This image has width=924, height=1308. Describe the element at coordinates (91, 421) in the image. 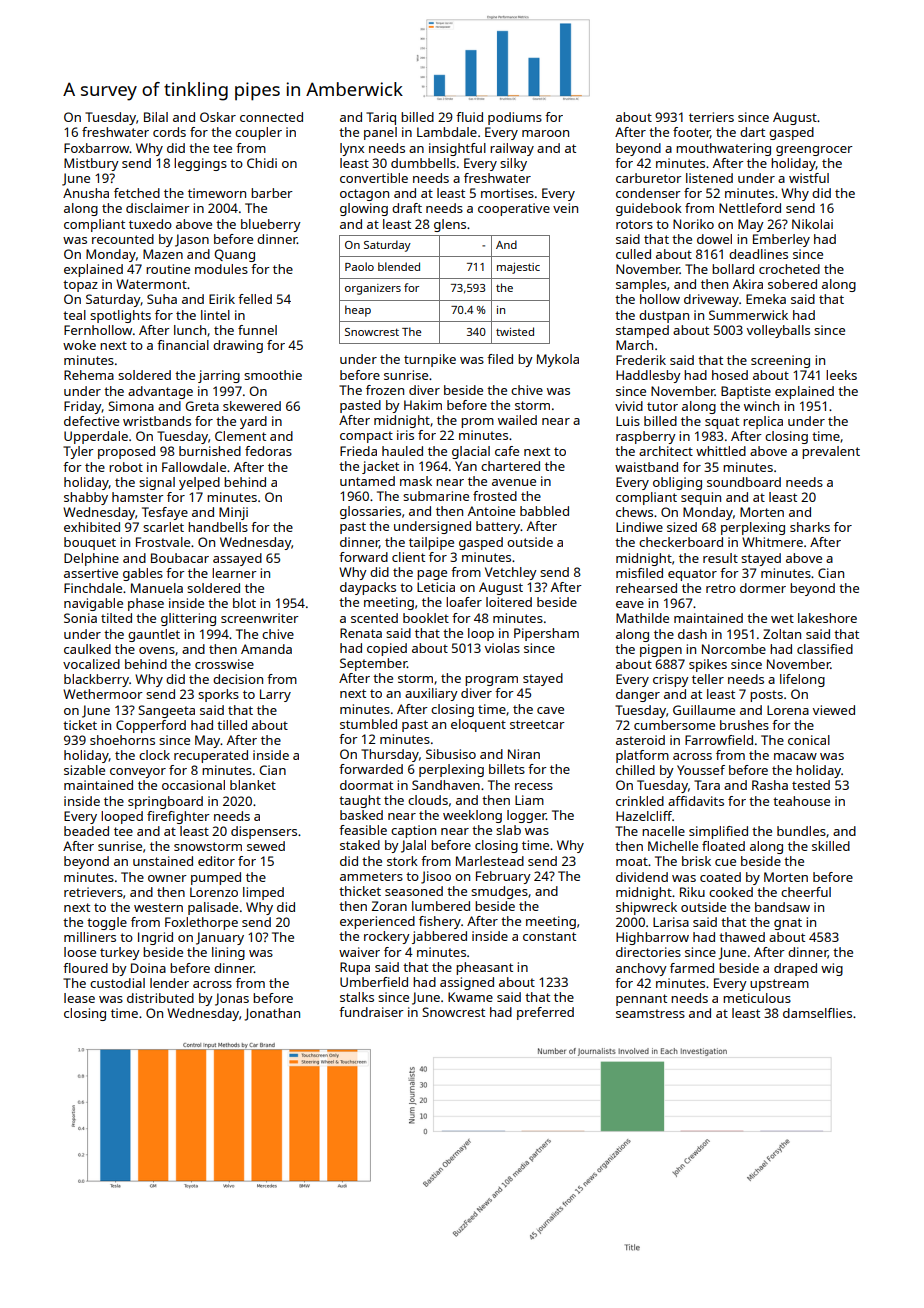

I see `defective` at that location.
